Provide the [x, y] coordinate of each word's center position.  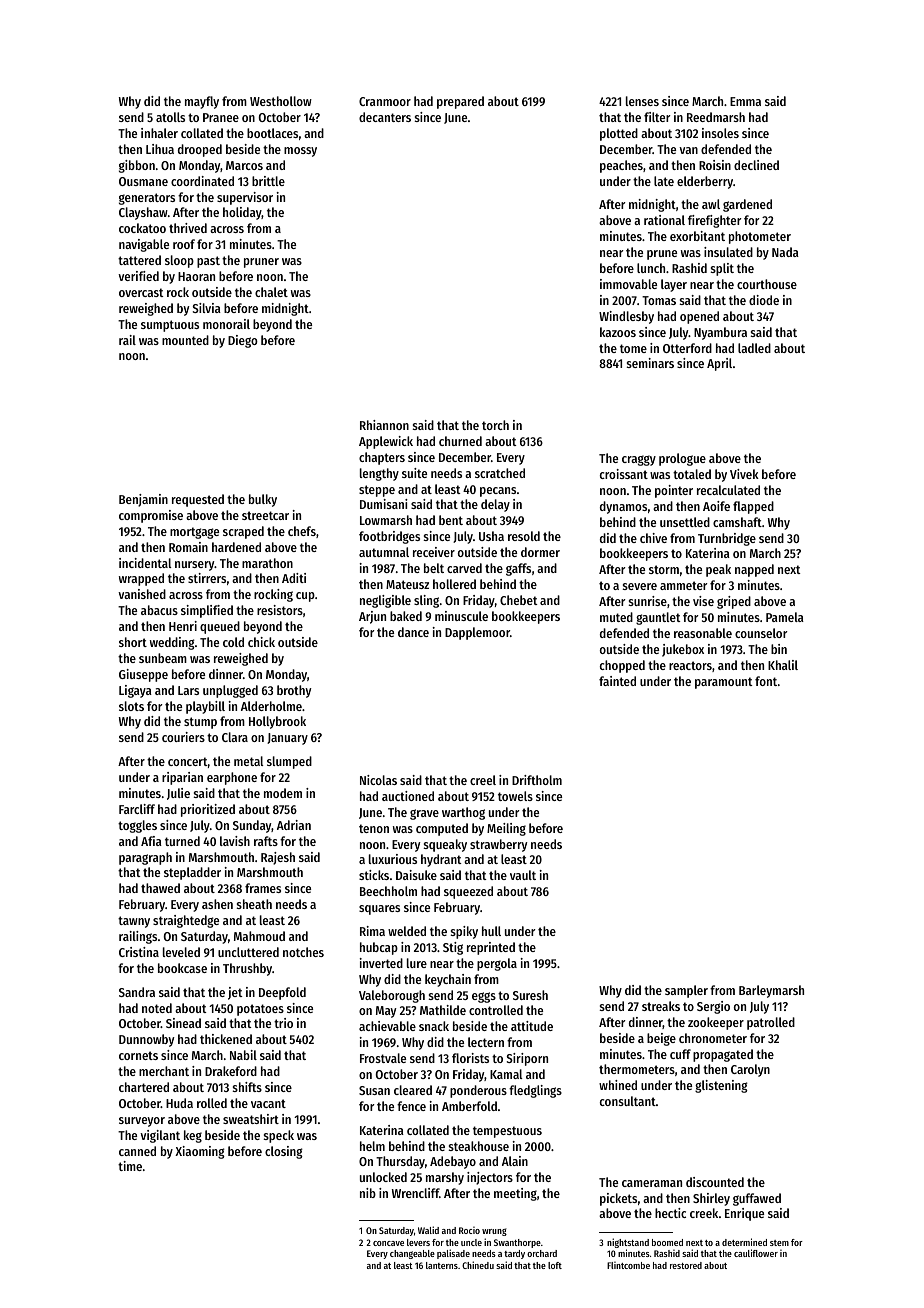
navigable [144, 245]
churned [460, 441]
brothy [294, 691]
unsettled [685, 522]
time [130, 1166]
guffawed [757, 1199]
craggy [639, 460]
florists [470, 1058]
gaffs [518, 569]
